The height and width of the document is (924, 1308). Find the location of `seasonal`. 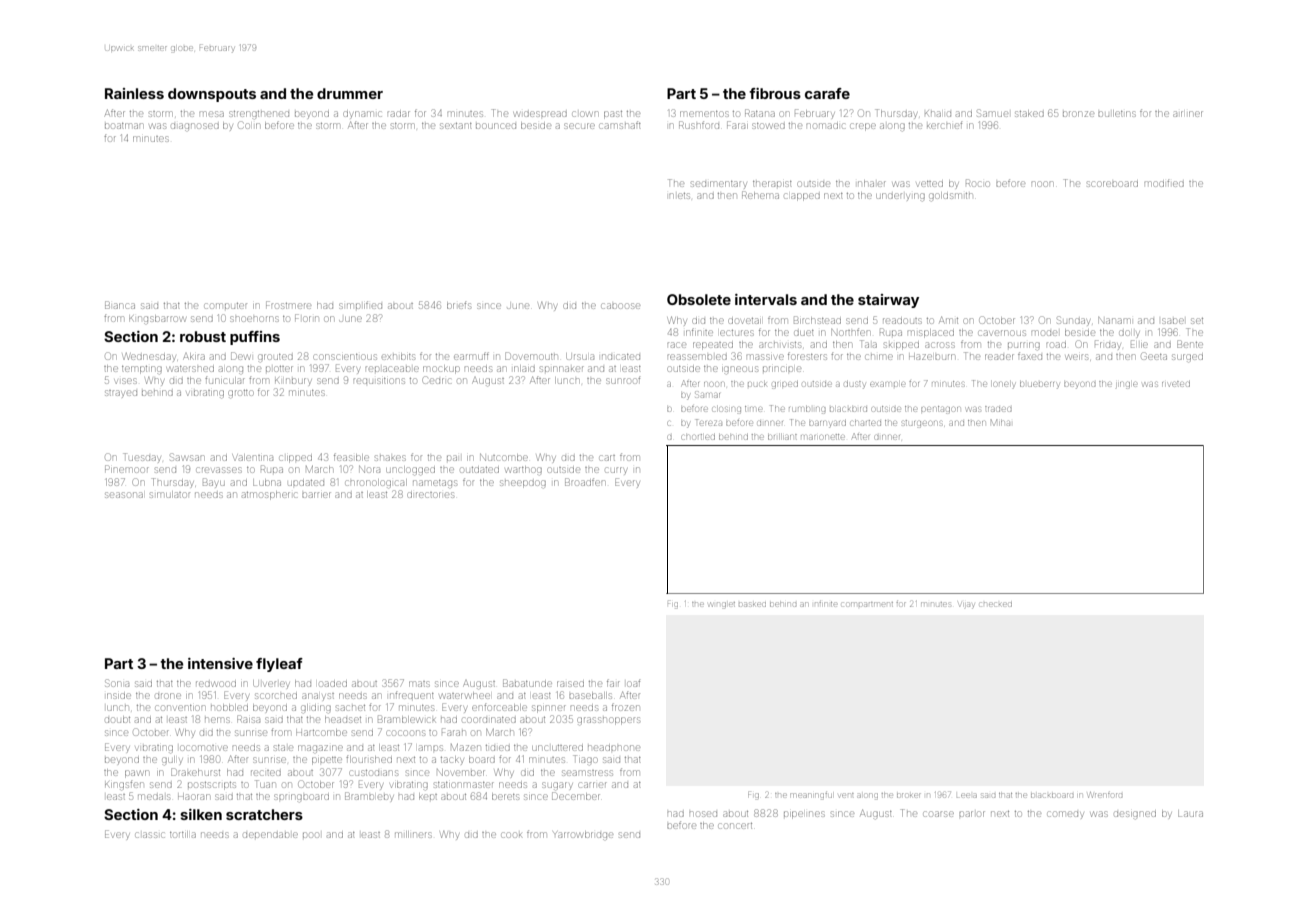

seasonal is located at coordinates (124, 495).
